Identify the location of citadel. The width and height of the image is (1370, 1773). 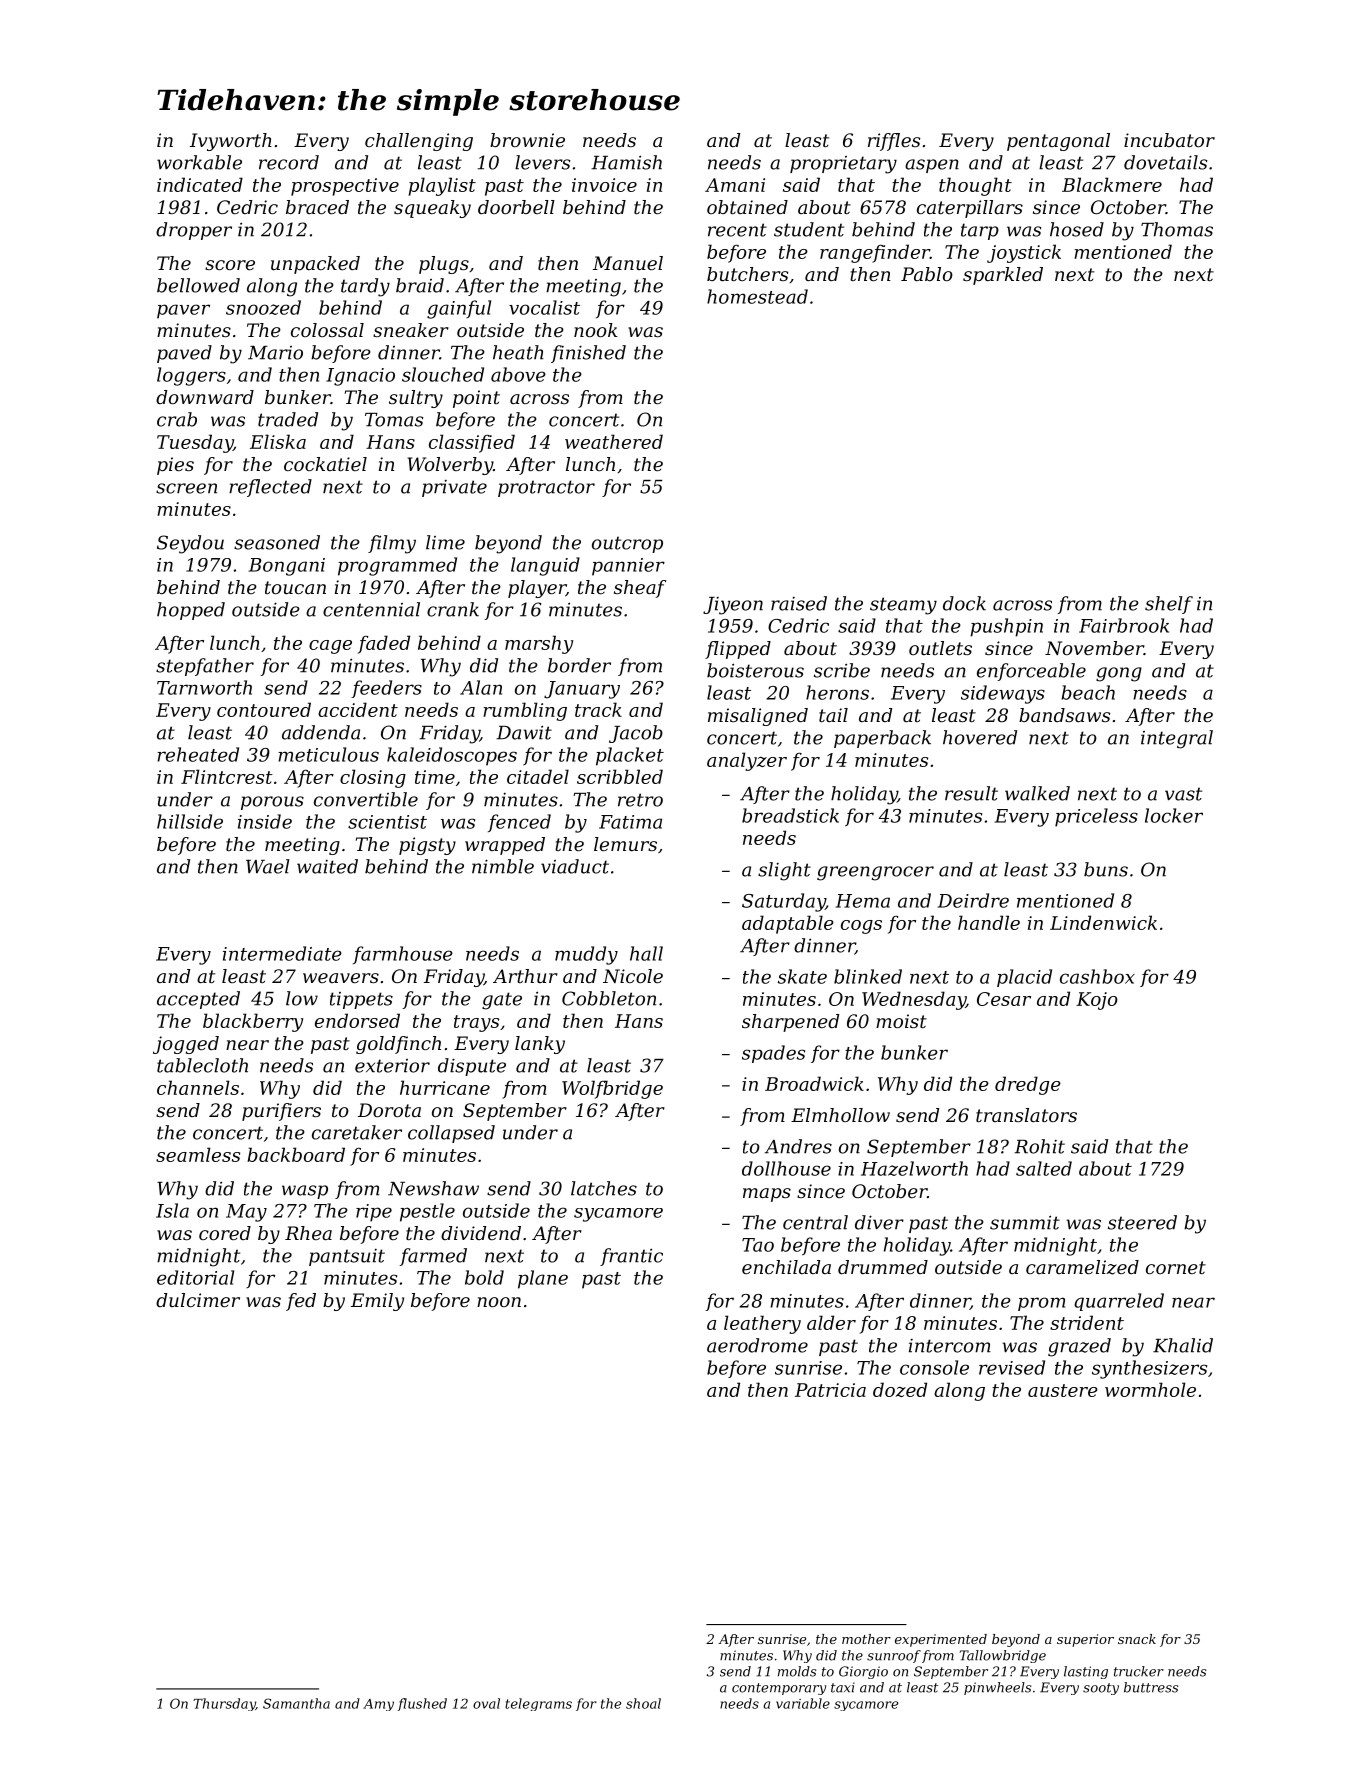
(538, 776).
